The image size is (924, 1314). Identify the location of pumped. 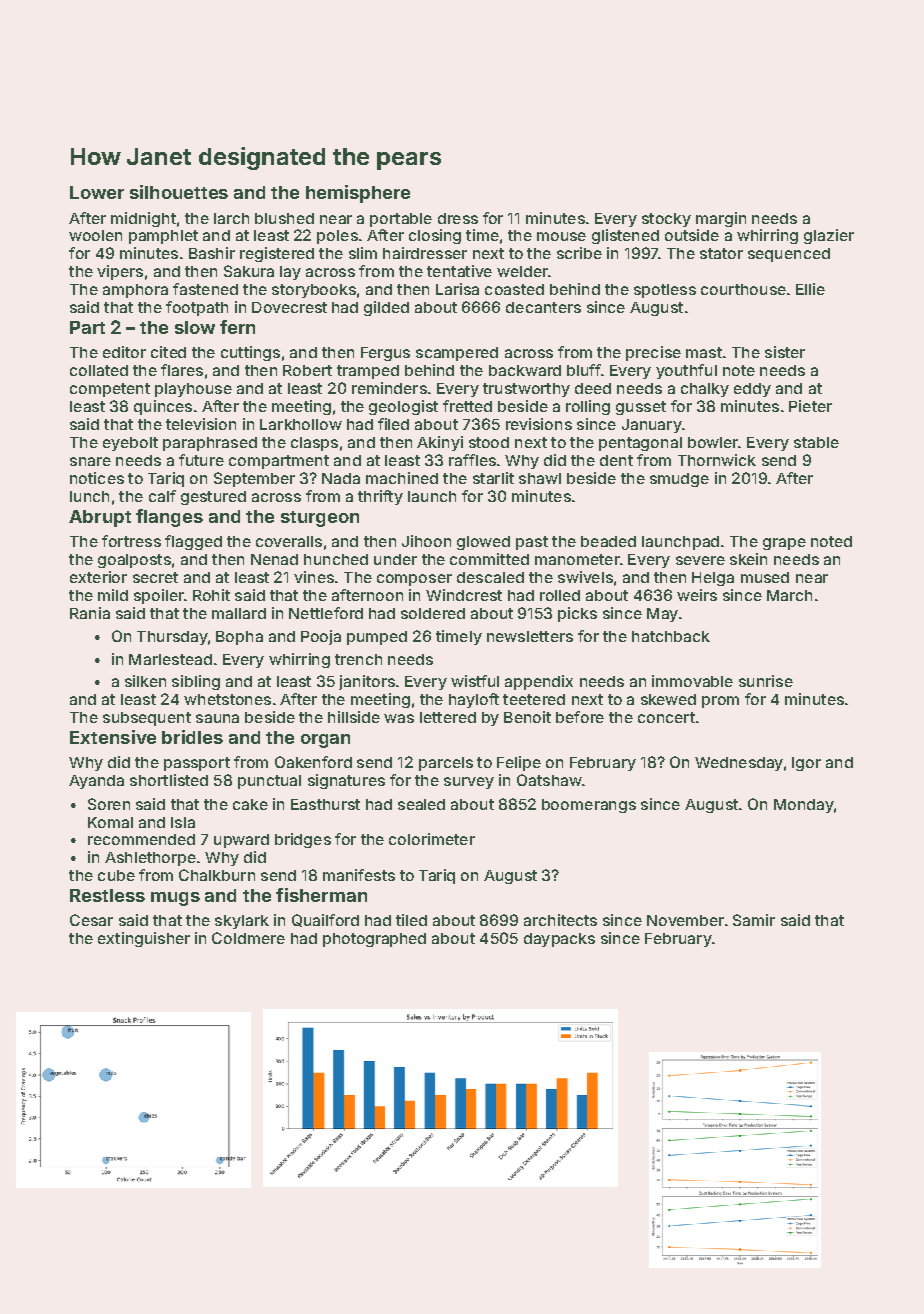
(377, 638).
